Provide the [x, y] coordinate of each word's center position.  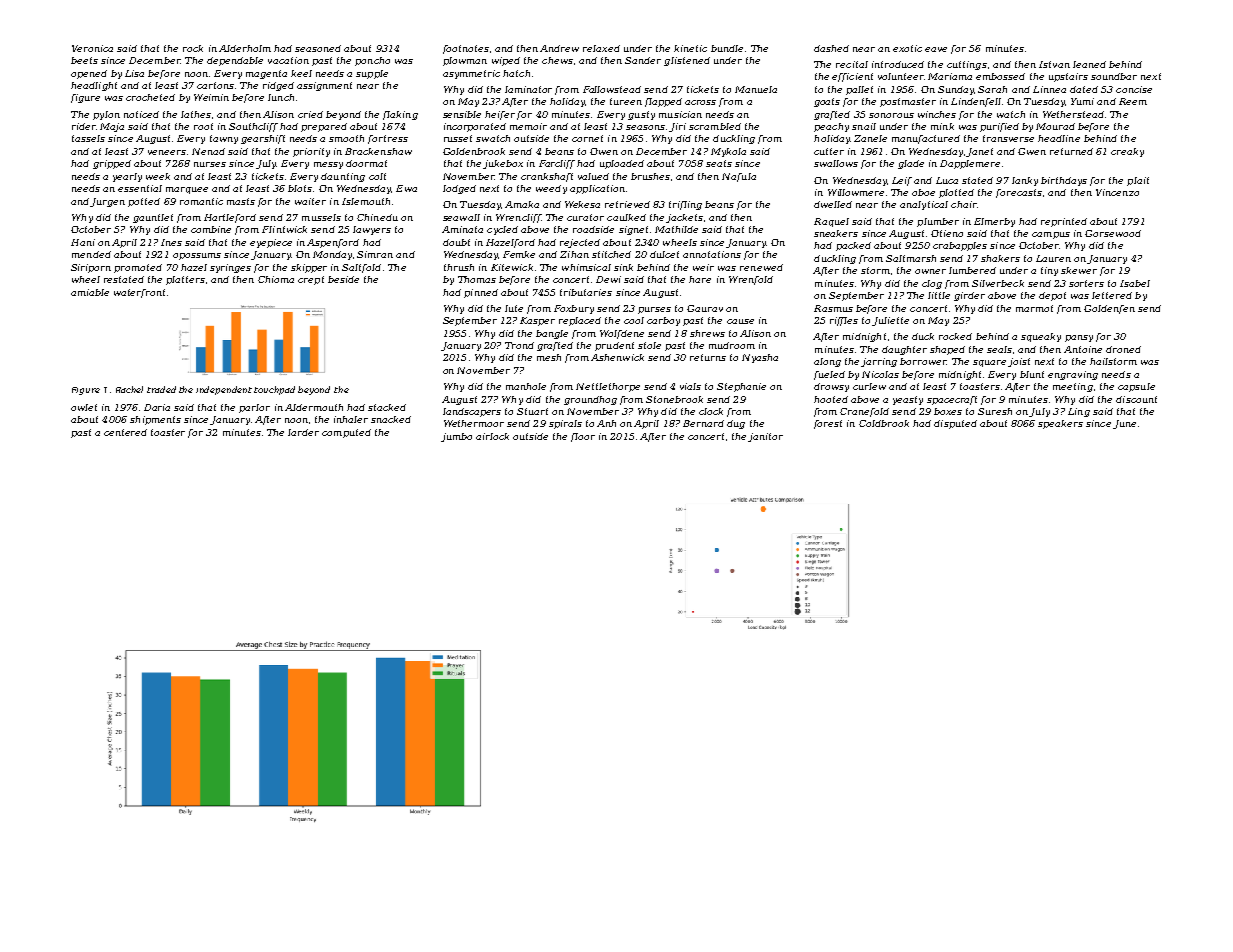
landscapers [472, 412]
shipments [155, 420]
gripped [112, 164]
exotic [907, 48]
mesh [549, 357]
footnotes [466, 49]
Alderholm [245, 48]
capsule [1136, 387]
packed [853, 246]
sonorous [891, 115]
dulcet [664, 254]
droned [1123, 349]
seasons [645, 127]
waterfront [139, 293]
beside [343, 279]
